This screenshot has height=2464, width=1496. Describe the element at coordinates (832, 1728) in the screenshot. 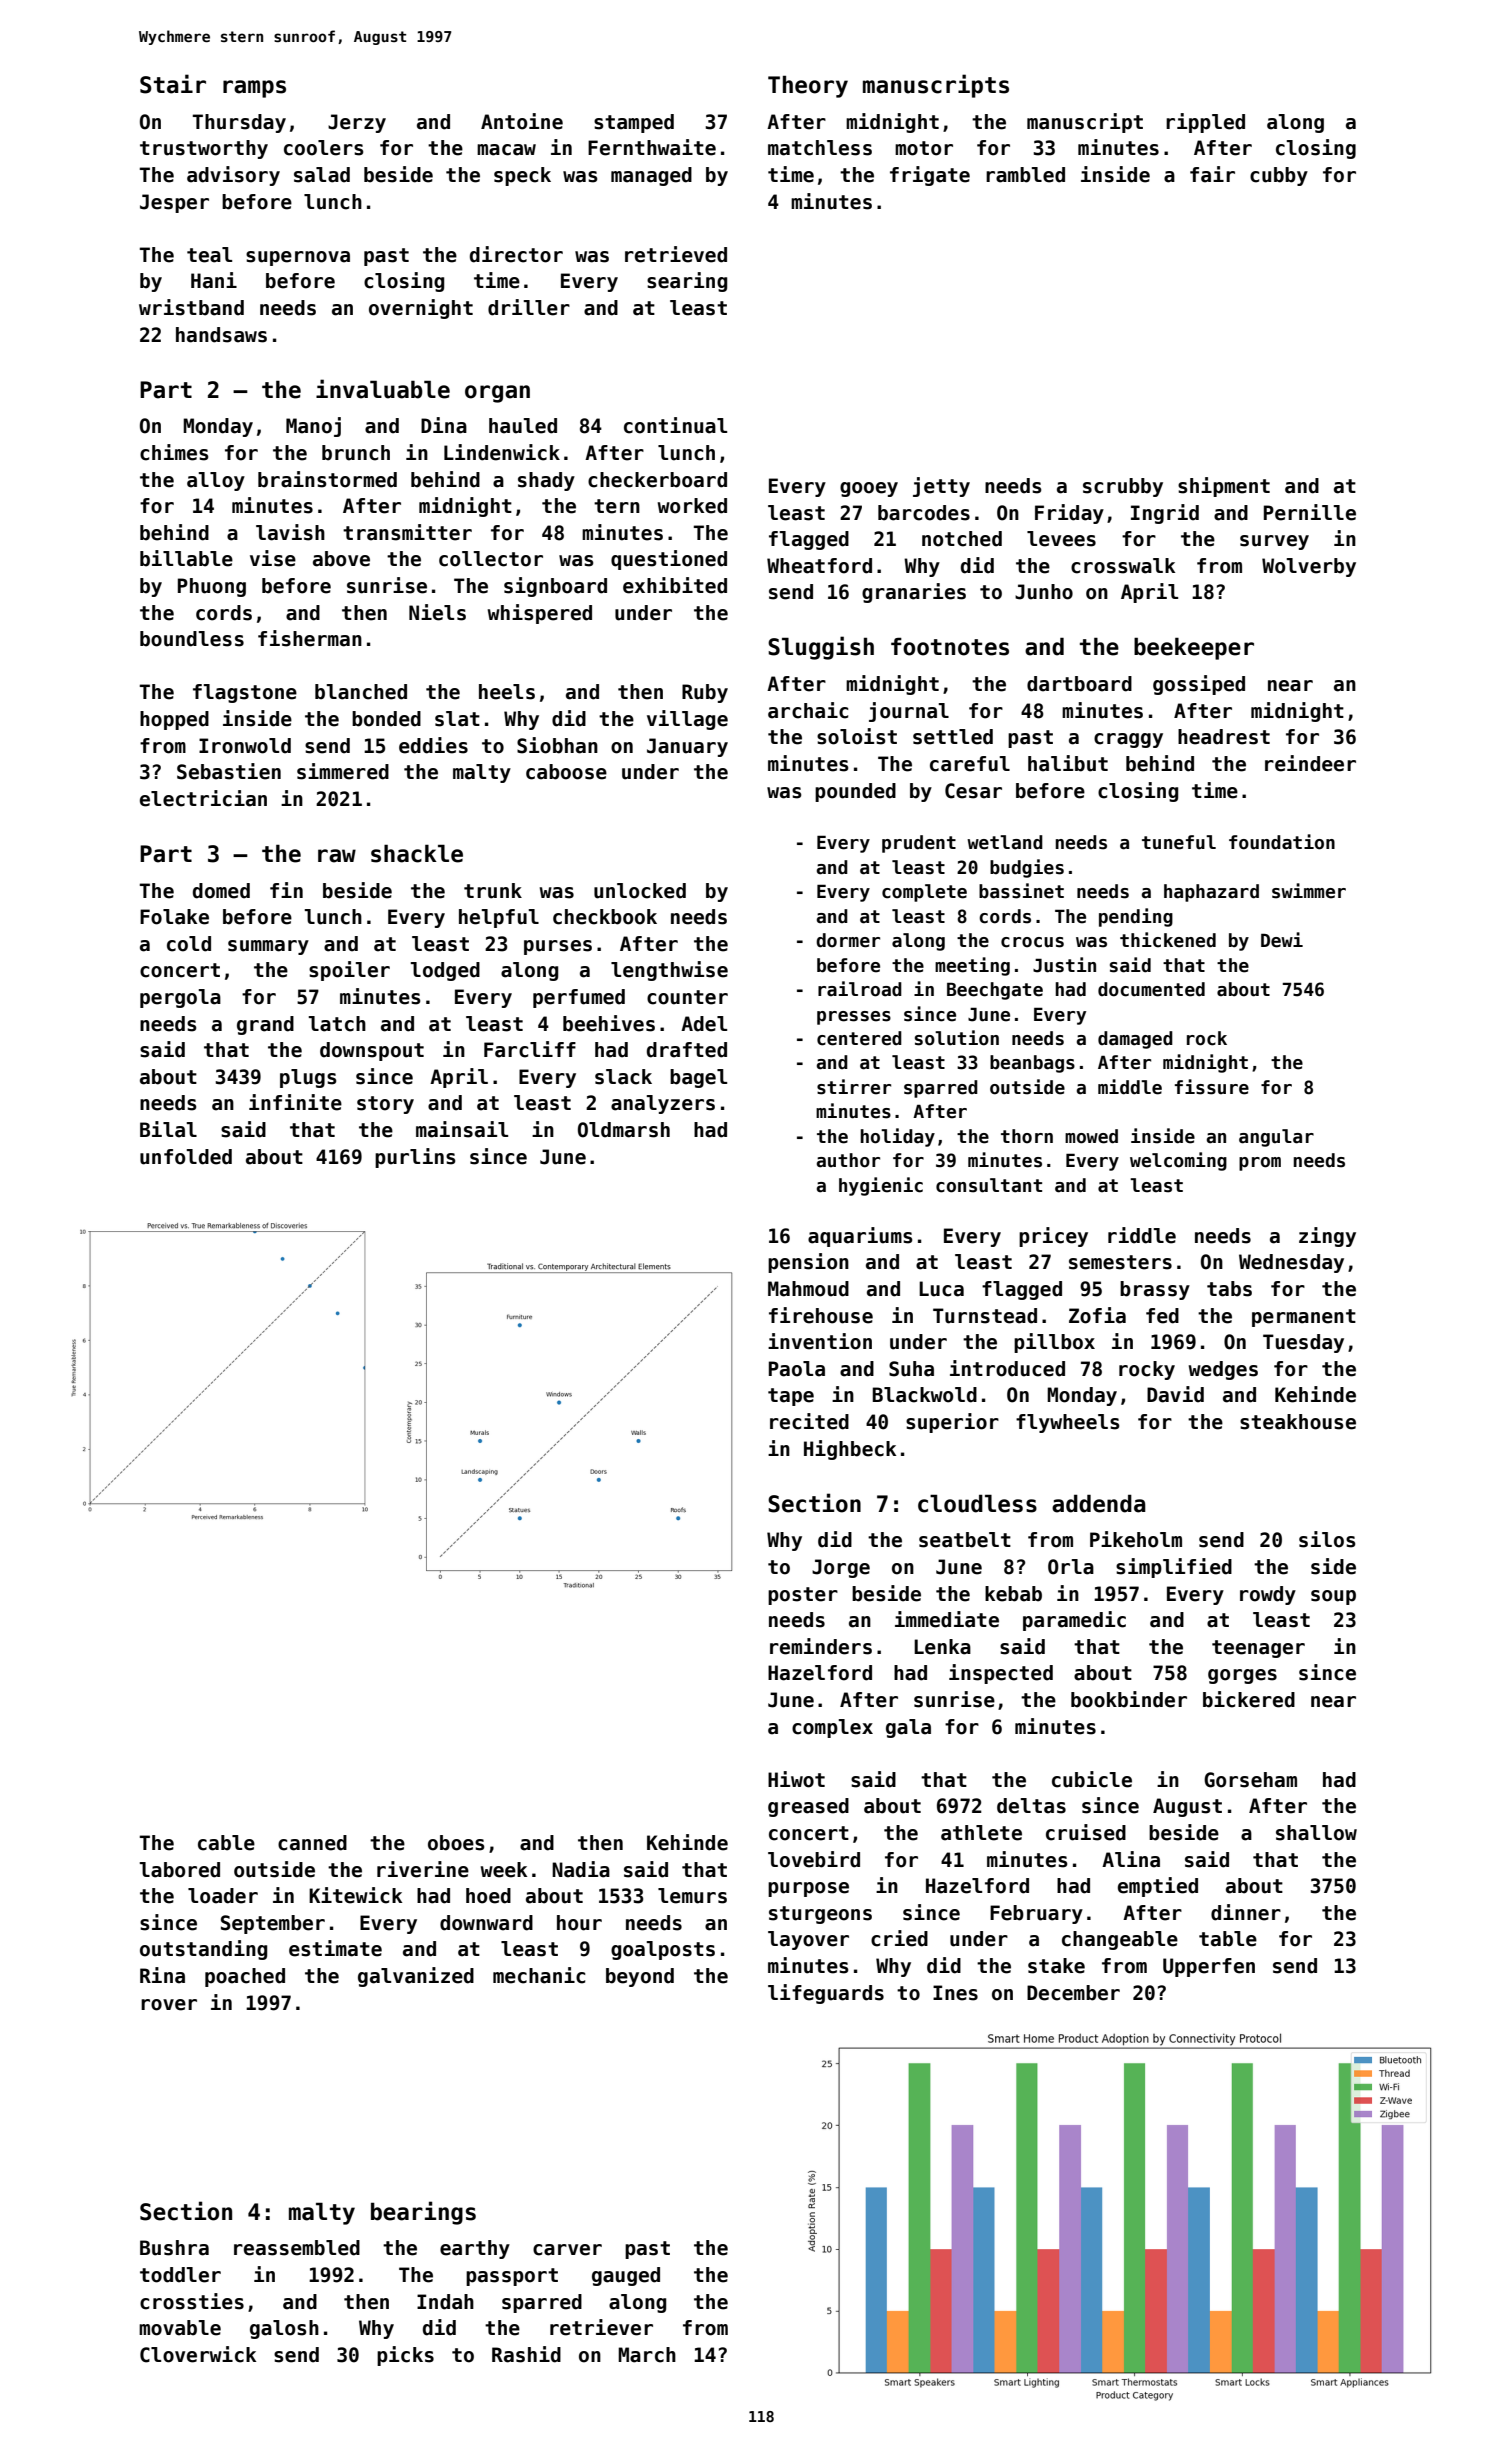

I see `complex` at that location.
